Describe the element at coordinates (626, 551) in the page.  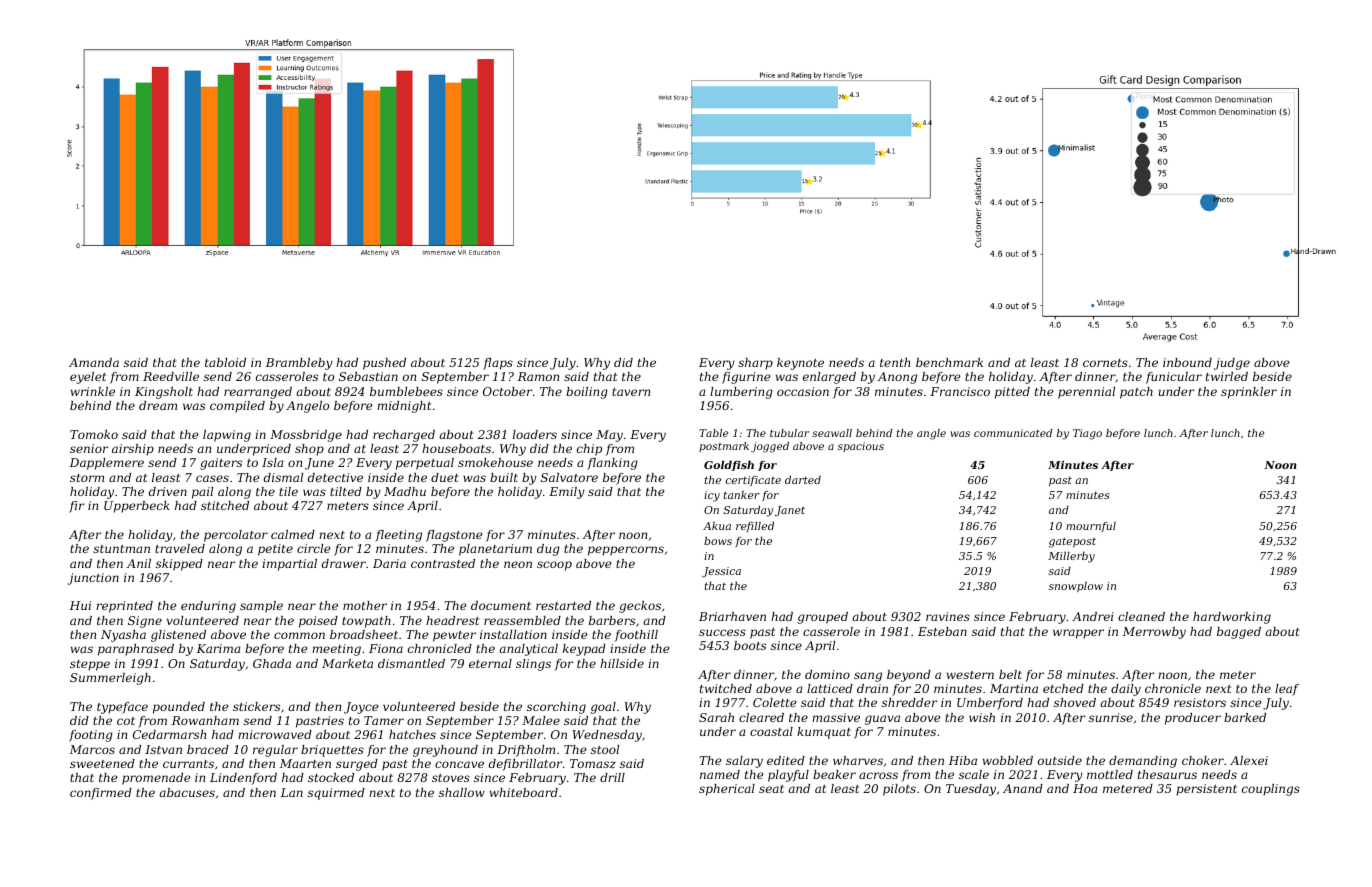
I see `peppercorns` at that location.
